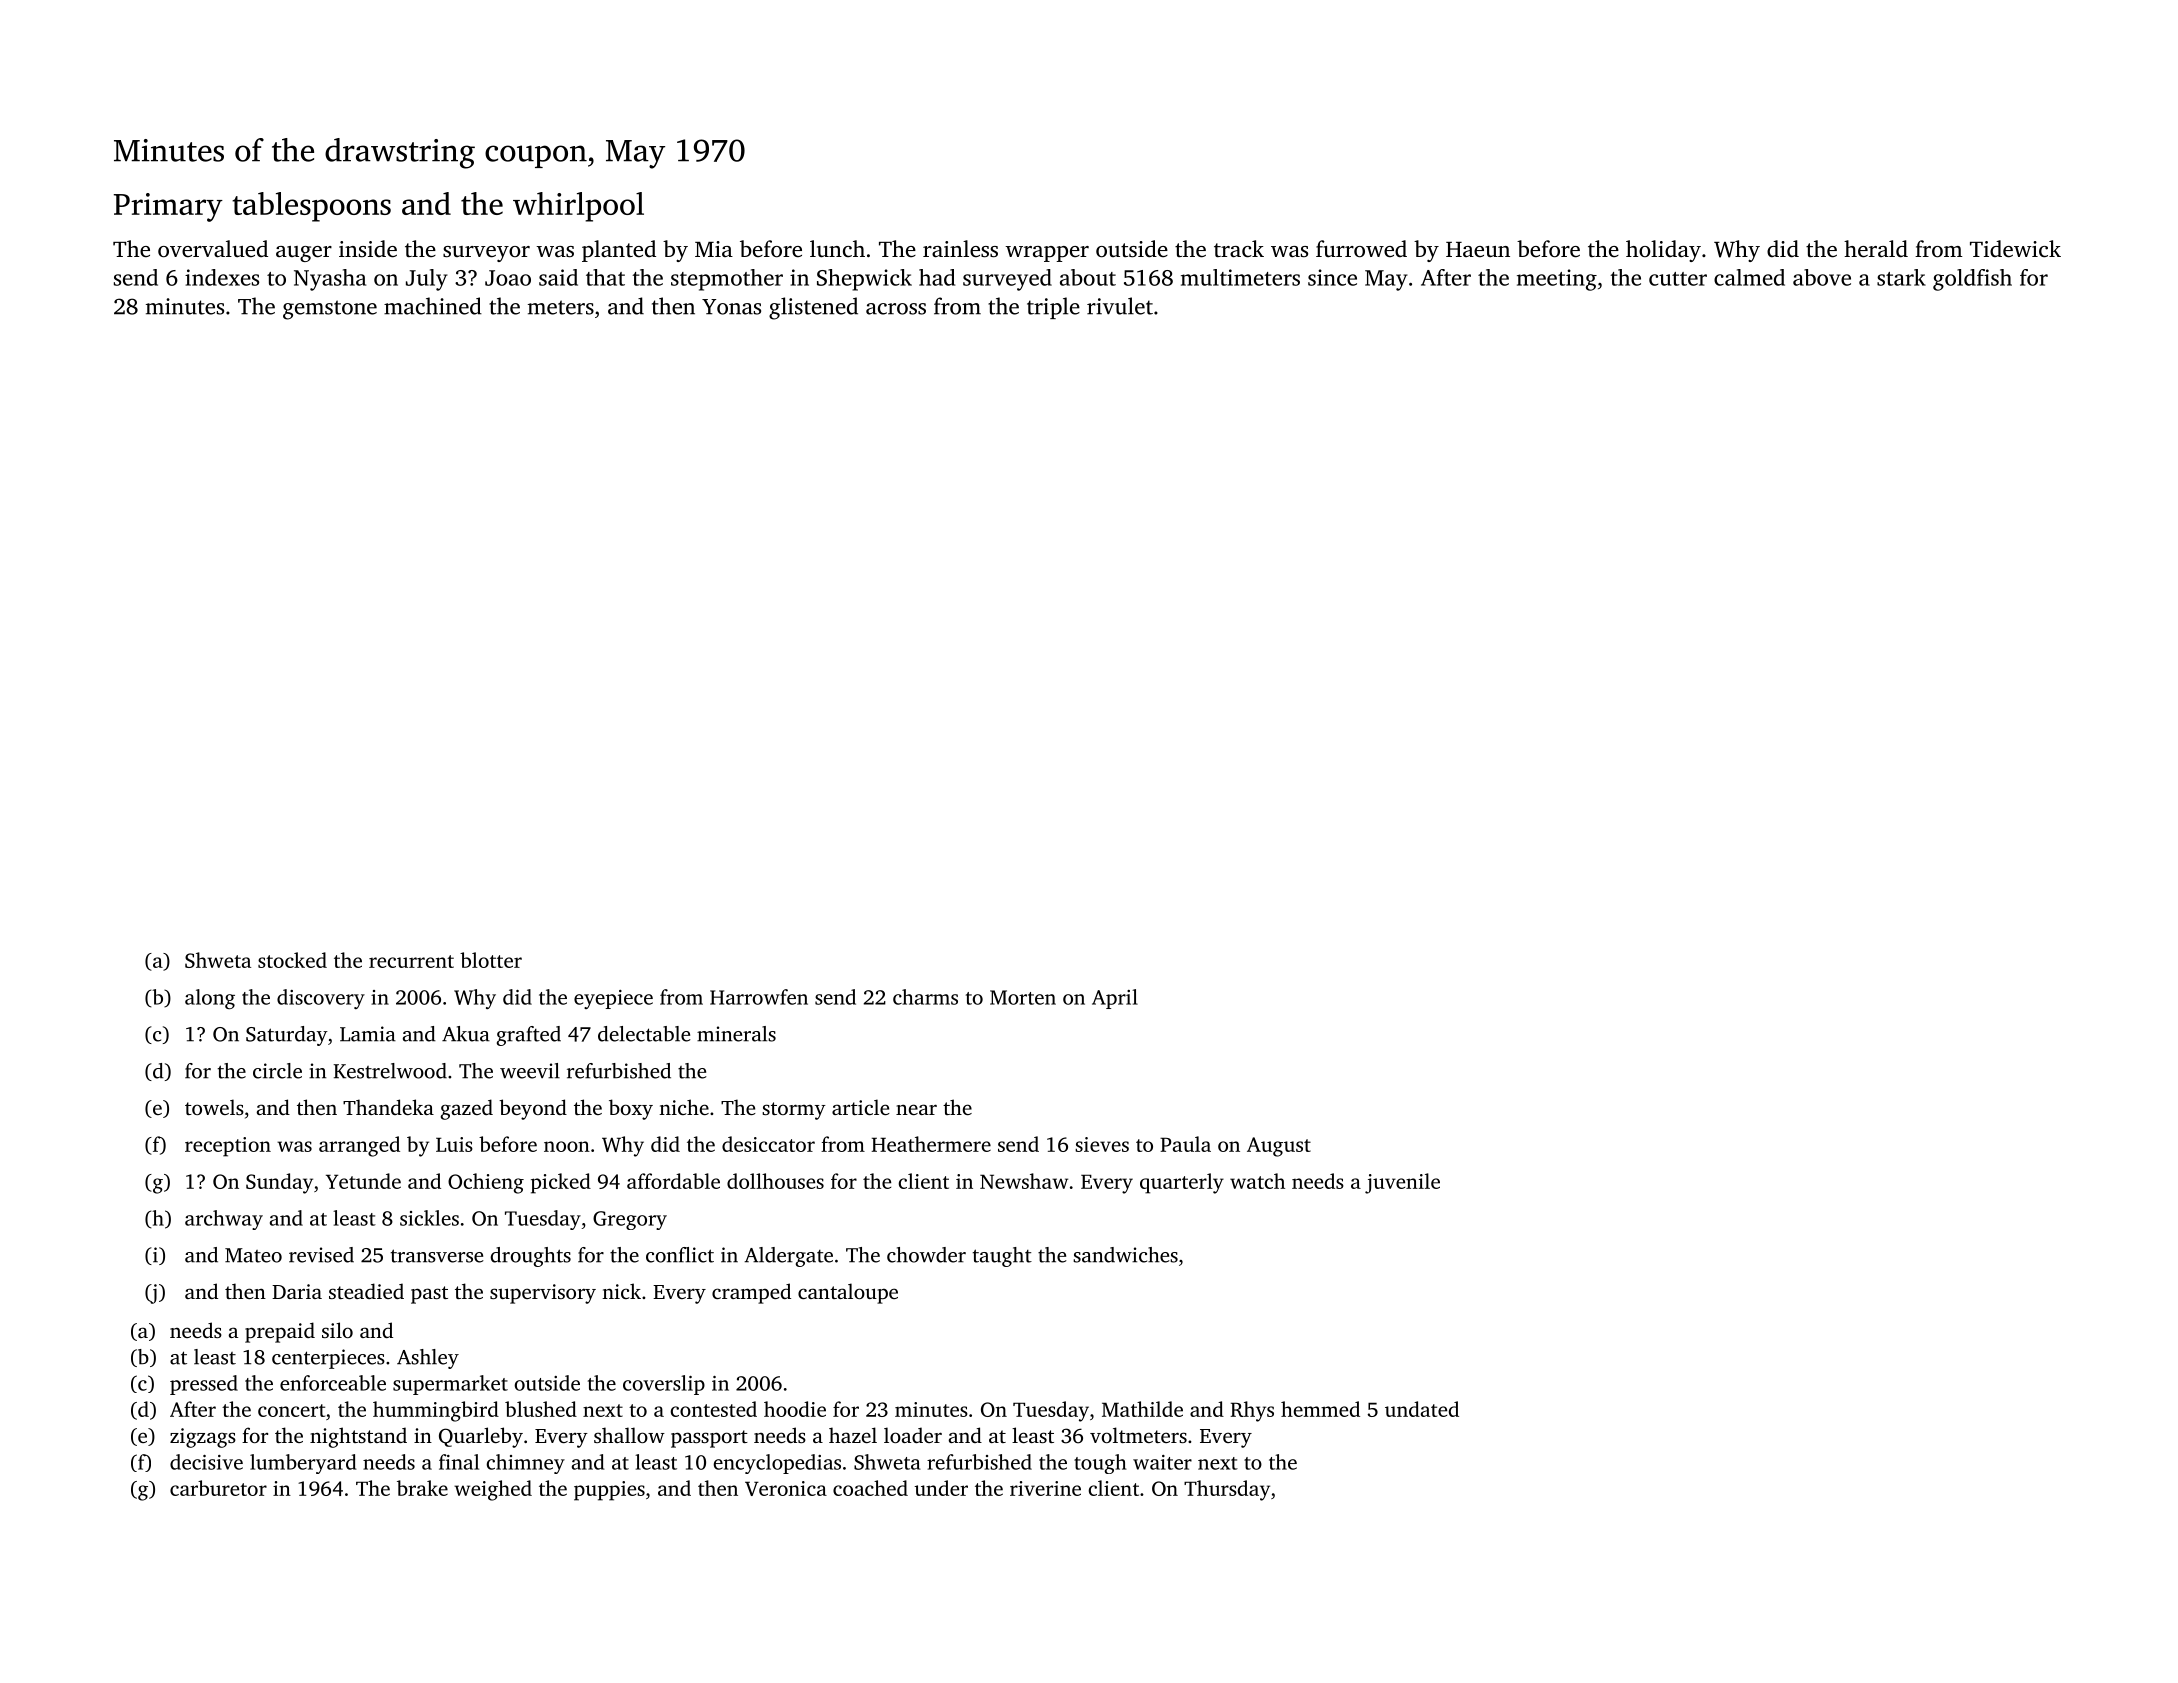 The height and width of the image is (1683, 2178). What do you see at coordinates (1557, 280) in the image?
I see `meeting` at bounding box center [1557, 280].
